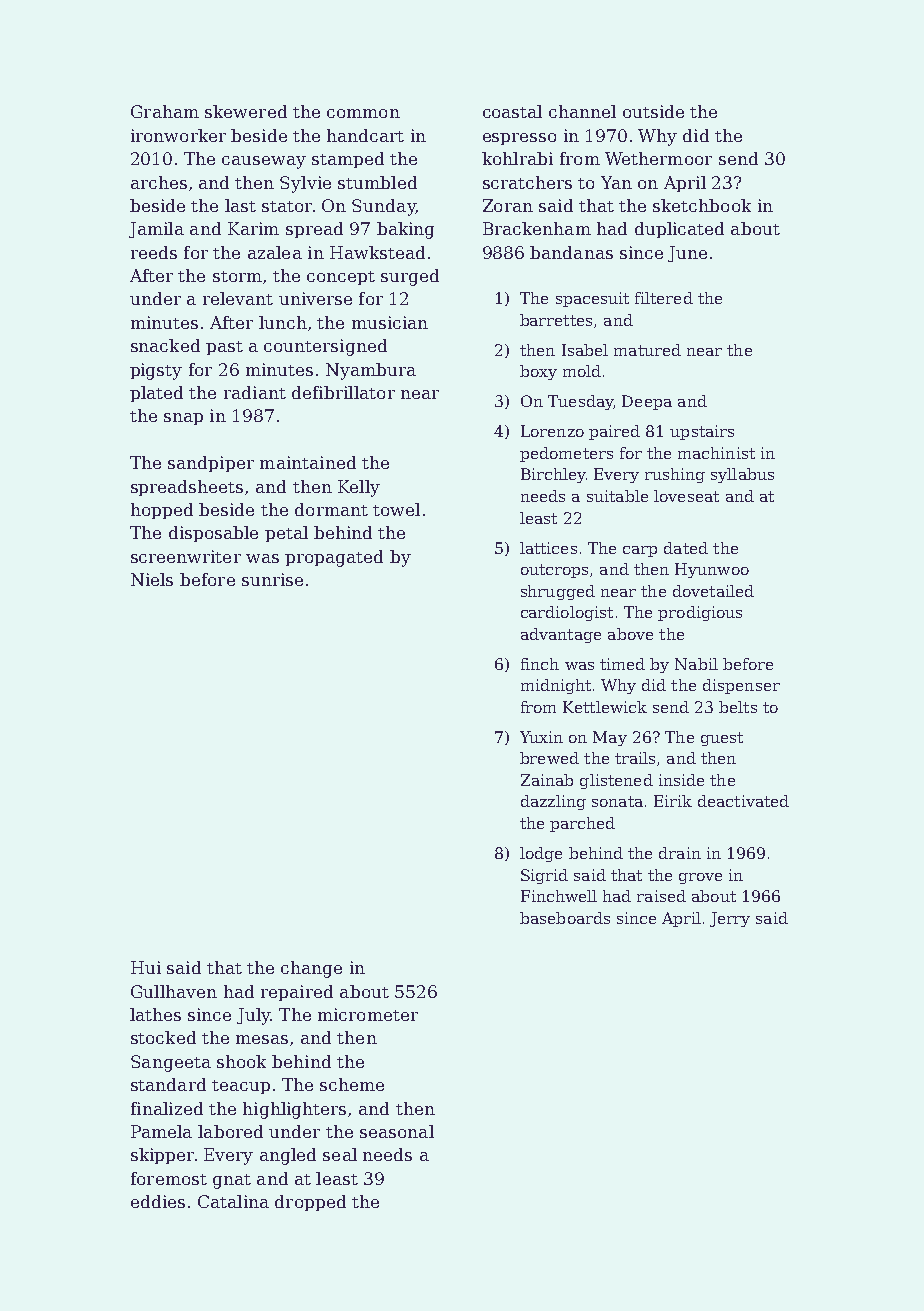  Describe the element at coordinates (310, 1203) in the document. I see `dropped` at that location.
